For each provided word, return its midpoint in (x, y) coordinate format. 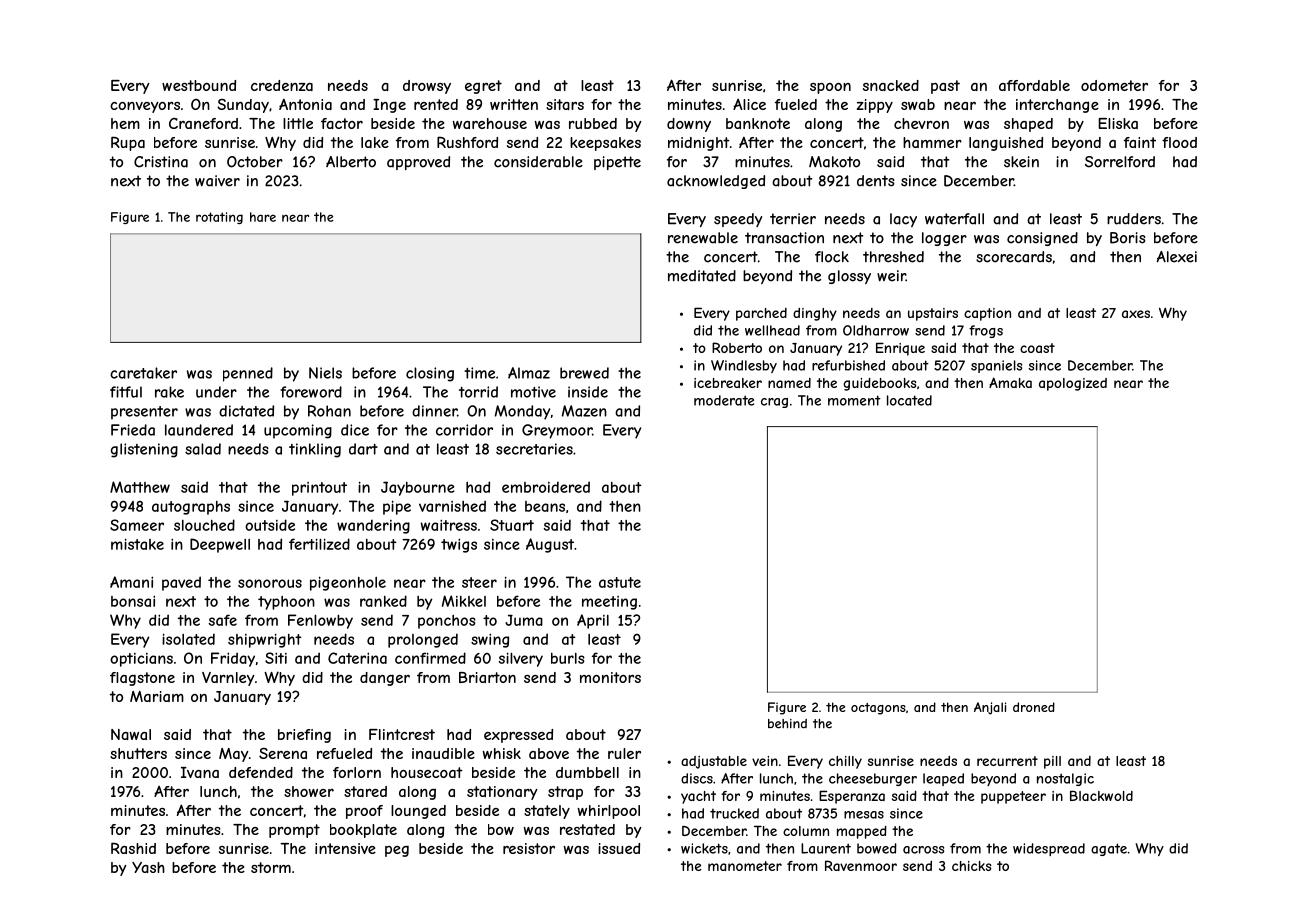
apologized (1073, 384)
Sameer (137, 525)
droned (1034, 707)
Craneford (203, 123)
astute (620, 582)
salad (203, 449)
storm (271, 867)
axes (1136, 314)
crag (774, 403)
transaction (784, 238)
